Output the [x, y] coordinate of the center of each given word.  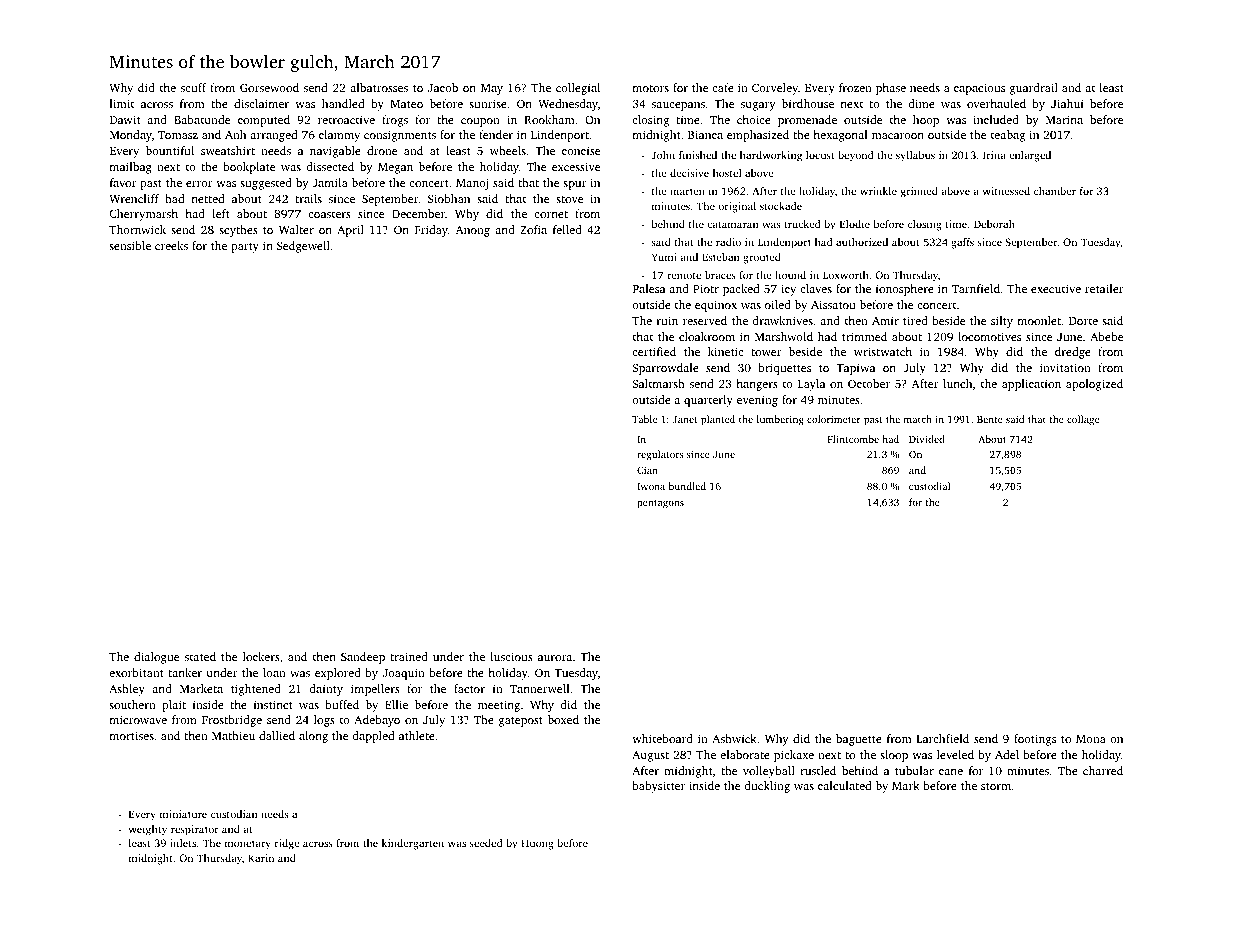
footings [1035, 740]
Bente [990, 419]
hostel [727, 173]
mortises [132, 735]
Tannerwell [539, 688]
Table [644, 419]
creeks [171, 245]
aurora [555, 658]
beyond [855, 156]
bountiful [170, 150]
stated [200, 656]
